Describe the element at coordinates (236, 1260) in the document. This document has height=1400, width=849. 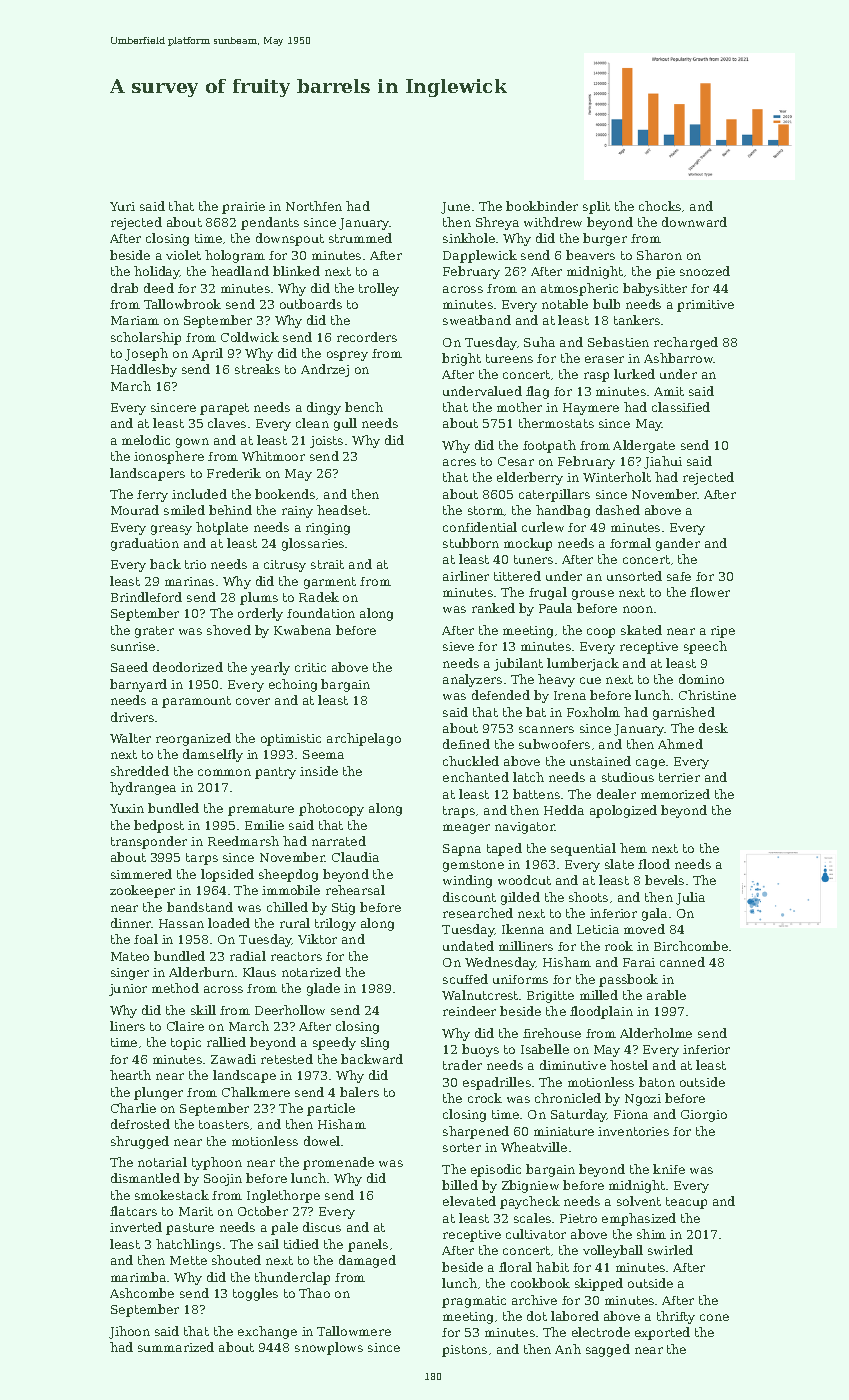
I see `shouted` at that location.
